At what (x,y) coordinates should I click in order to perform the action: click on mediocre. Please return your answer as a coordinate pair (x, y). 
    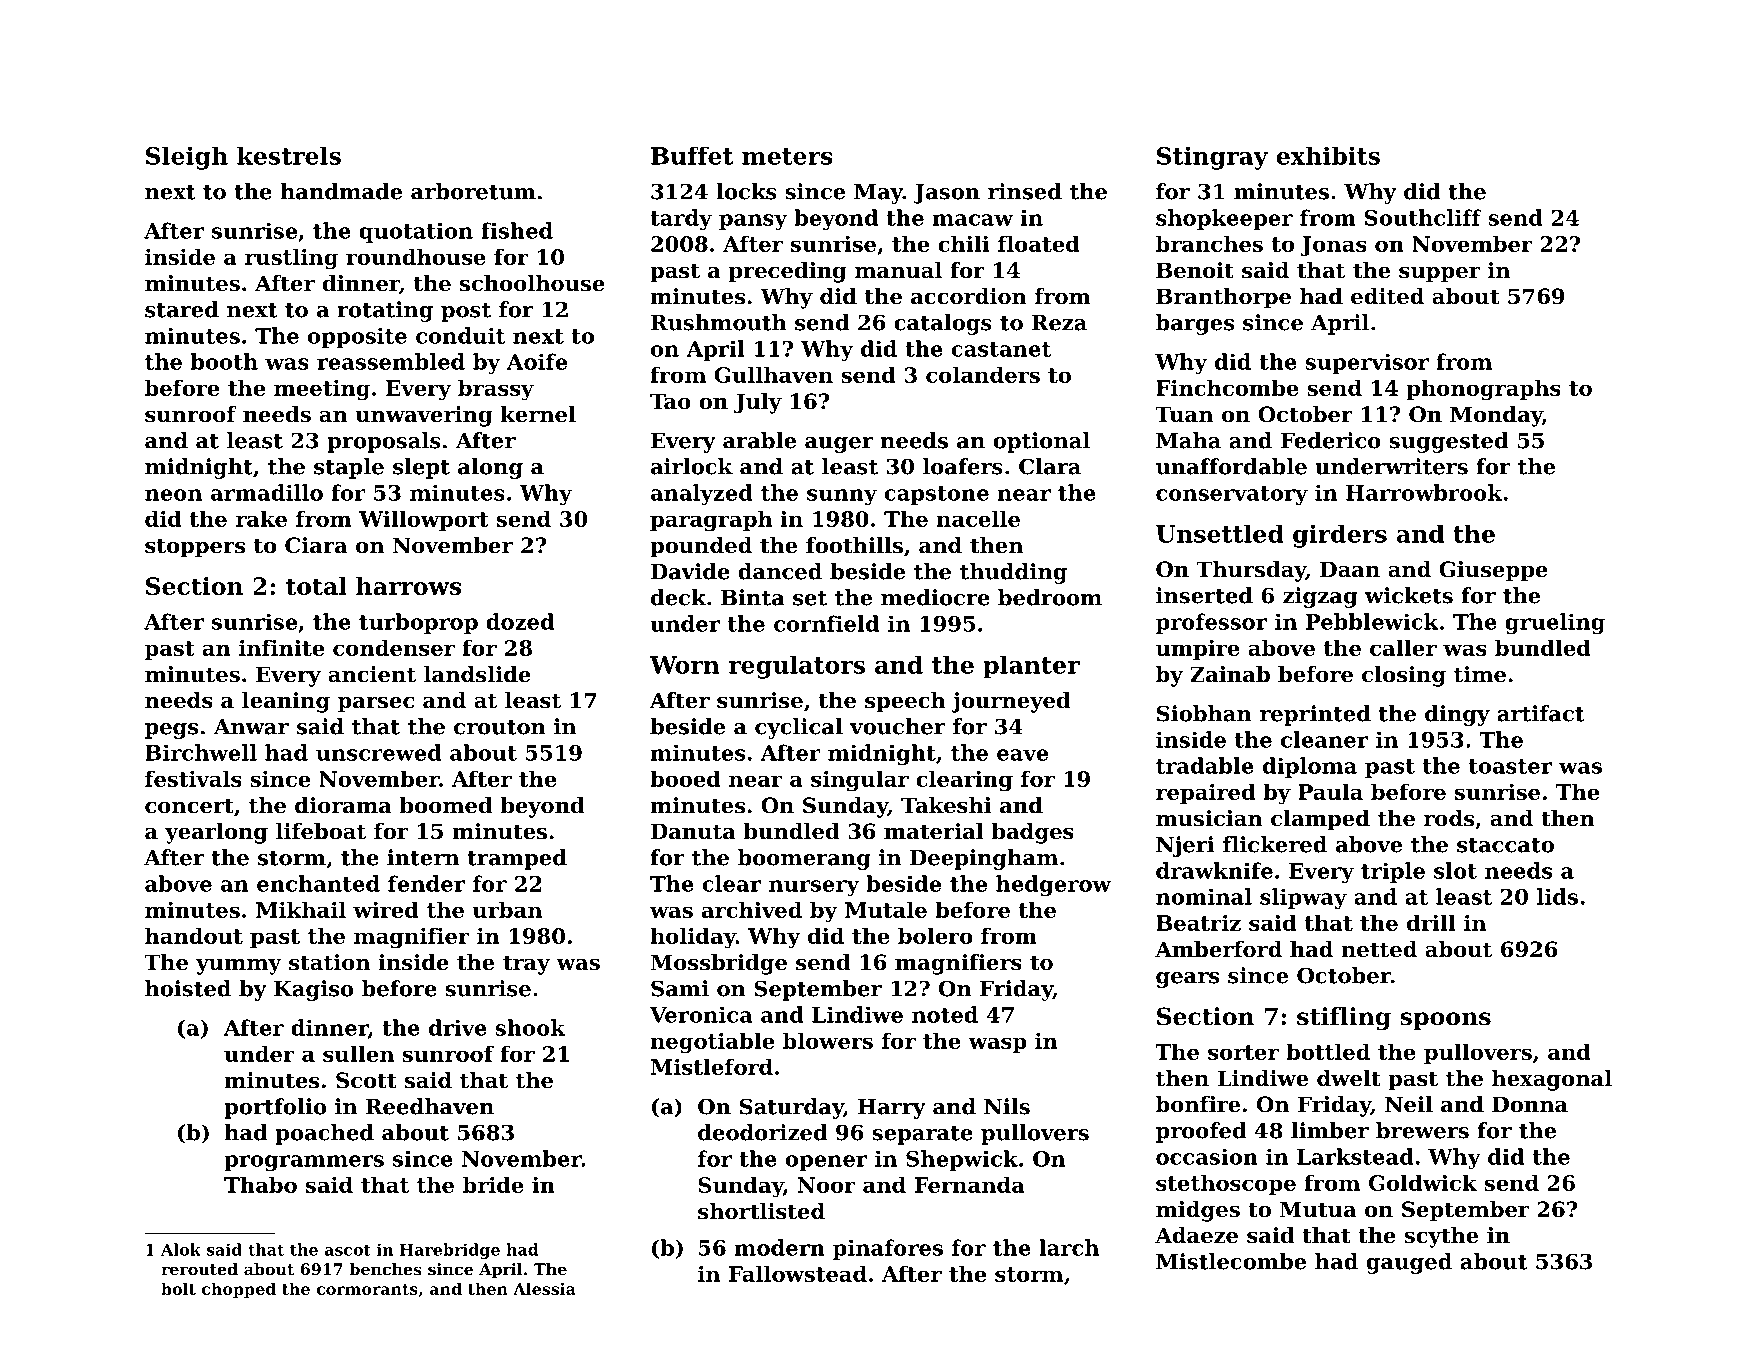
    Looking at the image, I should click on (935, 597).
